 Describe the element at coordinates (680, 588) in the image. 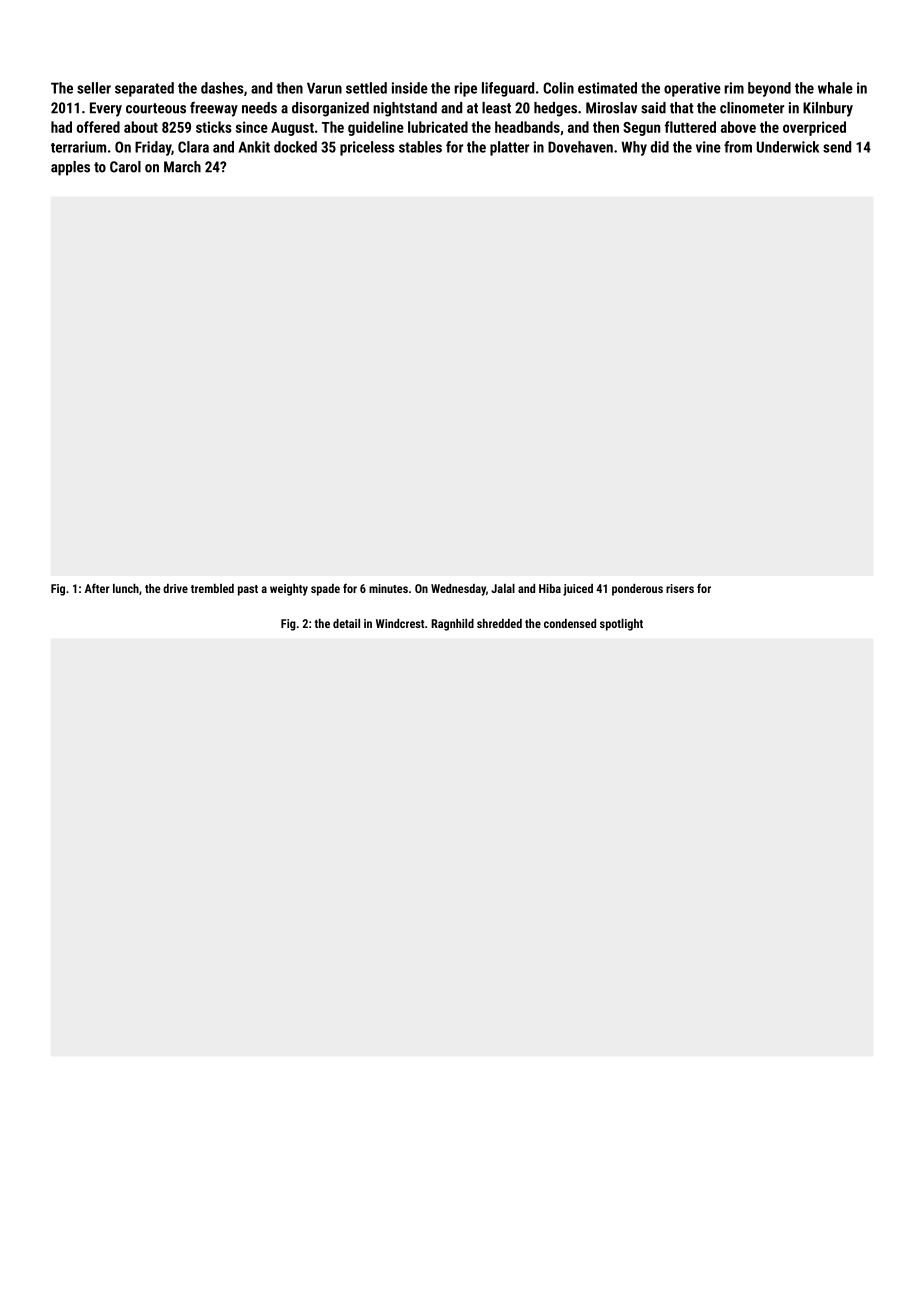

I see `risers` at that location.
